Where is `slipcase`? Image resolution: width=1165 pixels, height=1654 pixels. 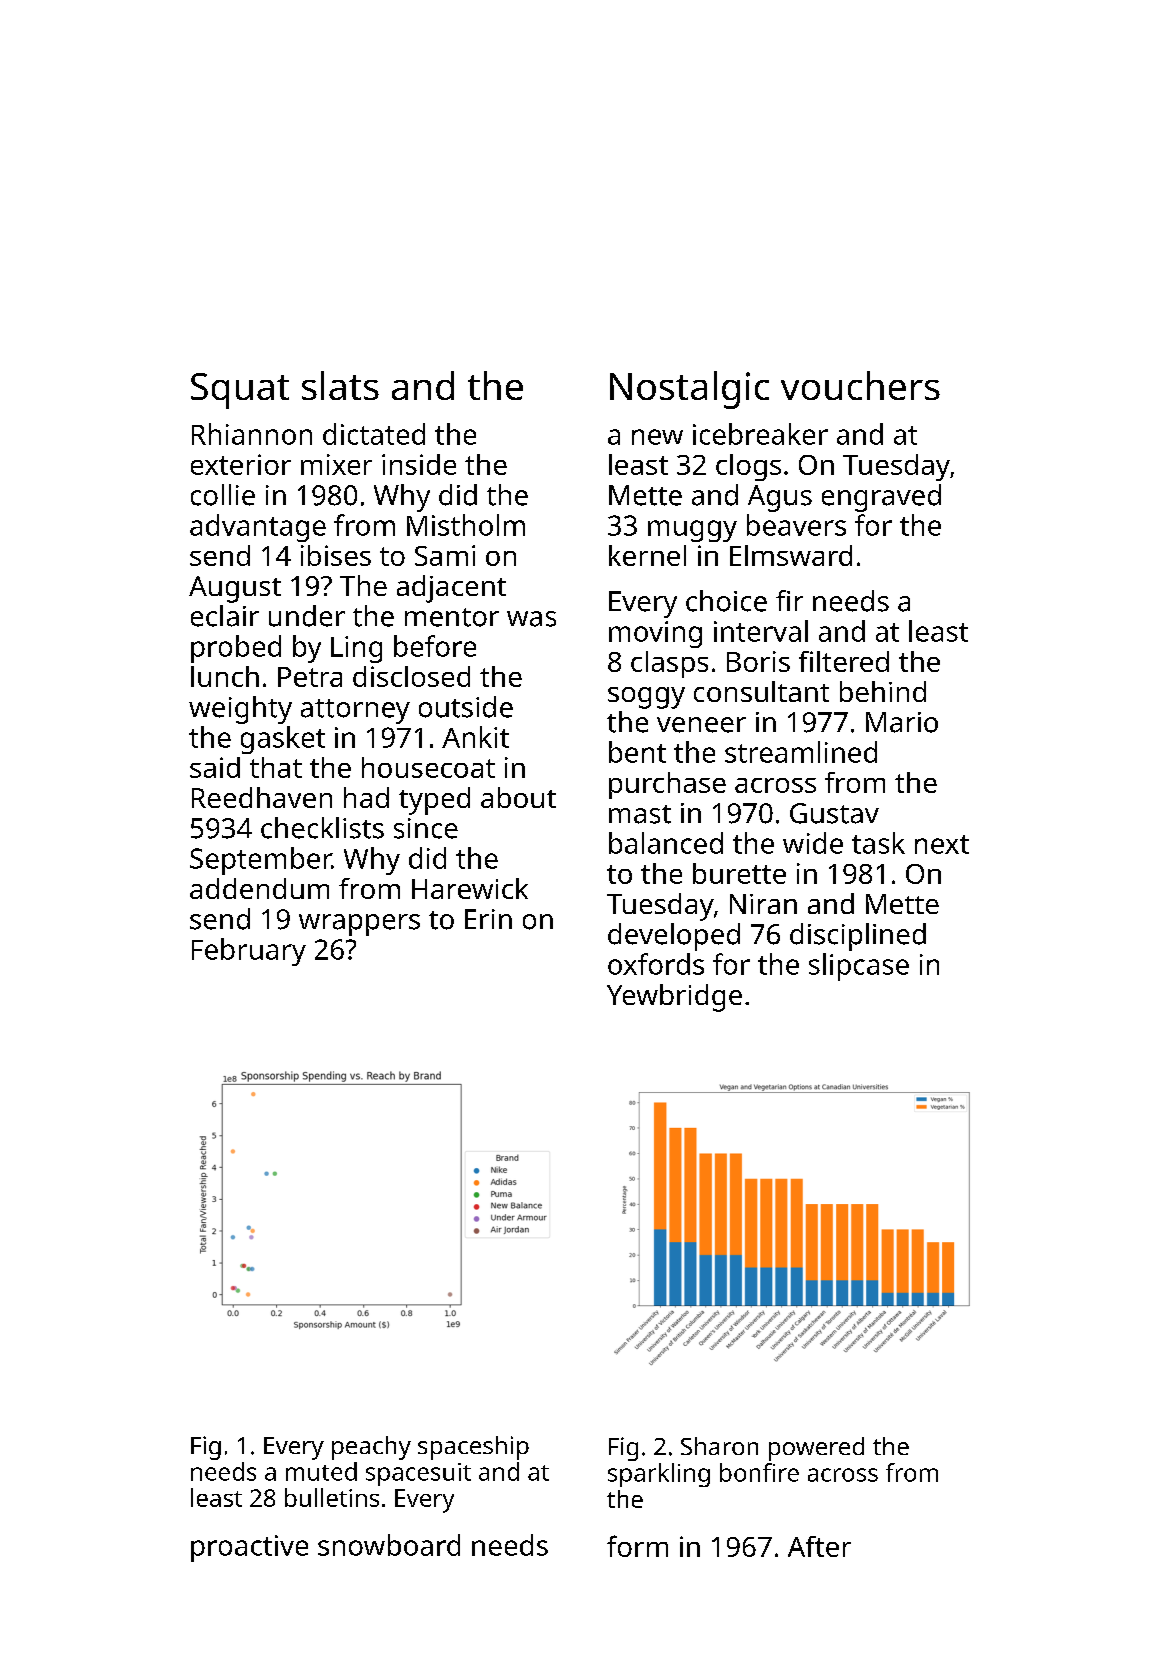 slipcase is located at coordinates (859, 967).
